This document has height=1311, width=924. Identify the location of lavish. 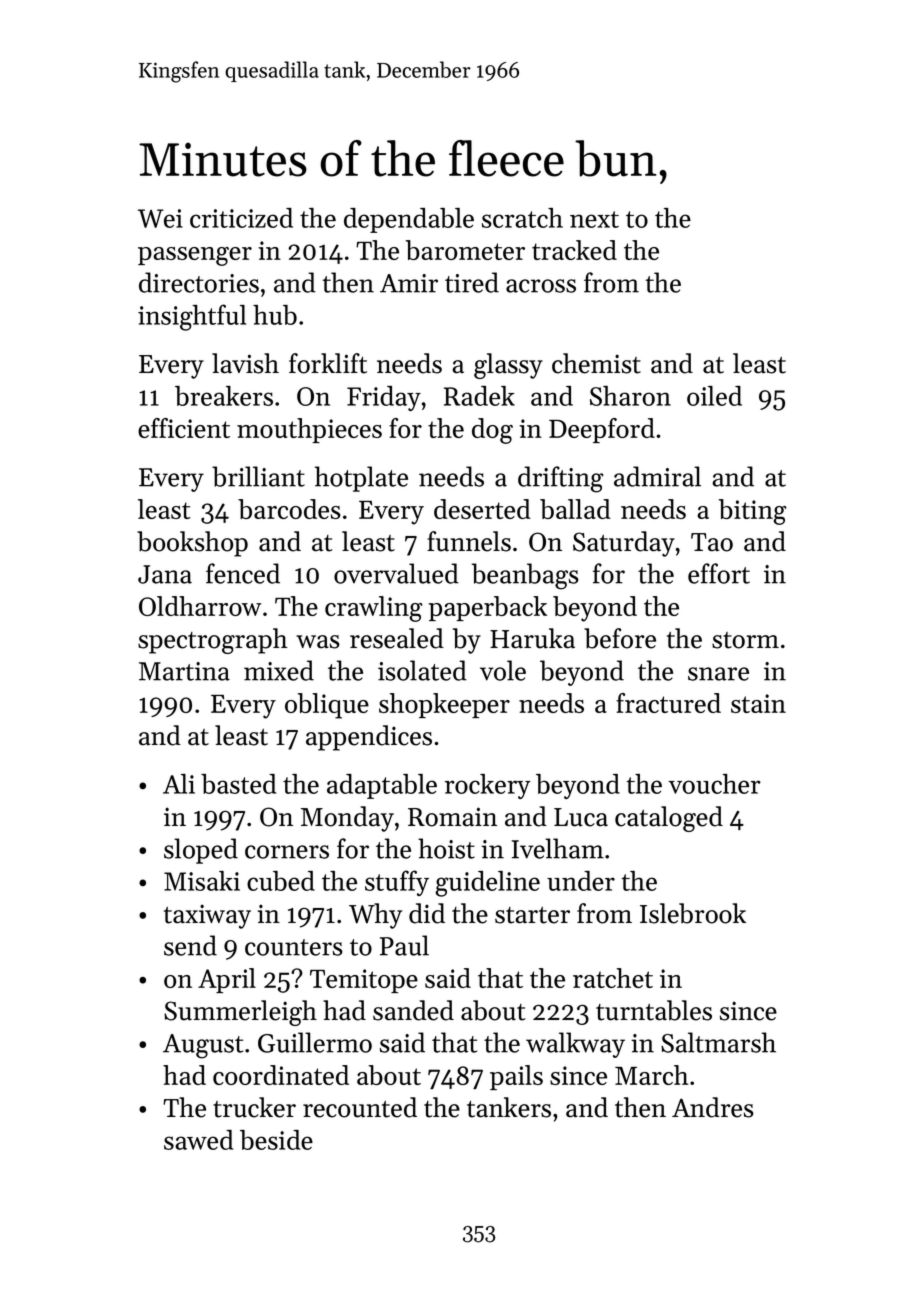
(245, 363).
